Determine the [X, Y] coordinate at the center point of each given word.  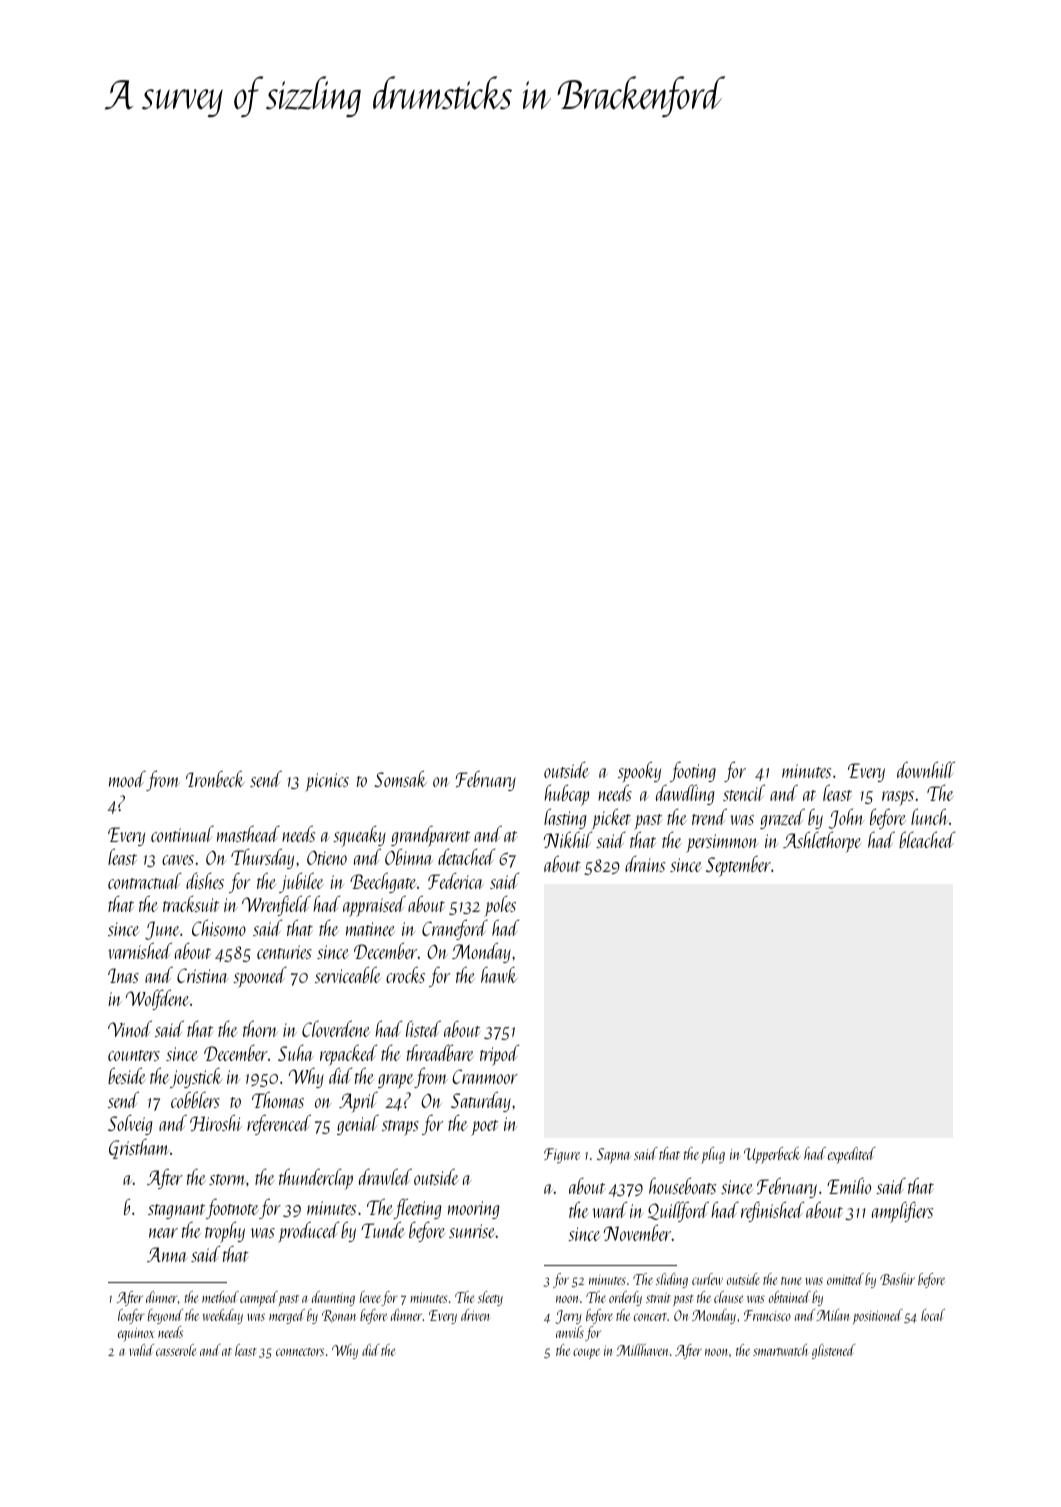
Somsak [400, 778]
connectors [300, 1352]
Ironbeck [215, 778]
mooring [473, 1210]
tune [791, 1281]
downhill [926, 769]
